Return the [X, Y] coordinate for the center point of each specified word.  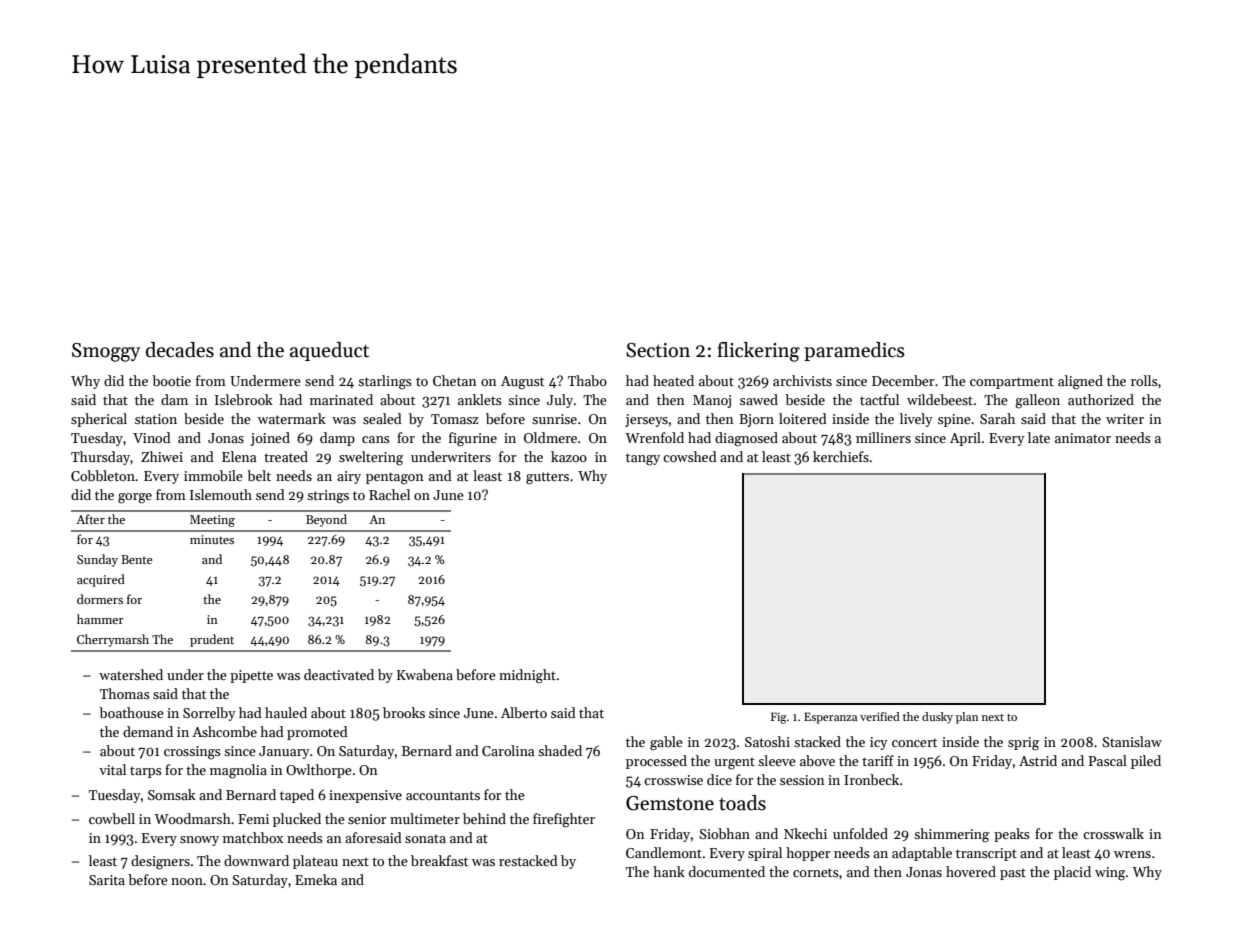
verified [880, 716]
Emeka [316, 879]
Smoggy [106, 352]
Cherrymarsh [113, 640]
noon [187, 881]
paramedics [854, 351]
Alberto [524, 712]
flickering [758, 352]
